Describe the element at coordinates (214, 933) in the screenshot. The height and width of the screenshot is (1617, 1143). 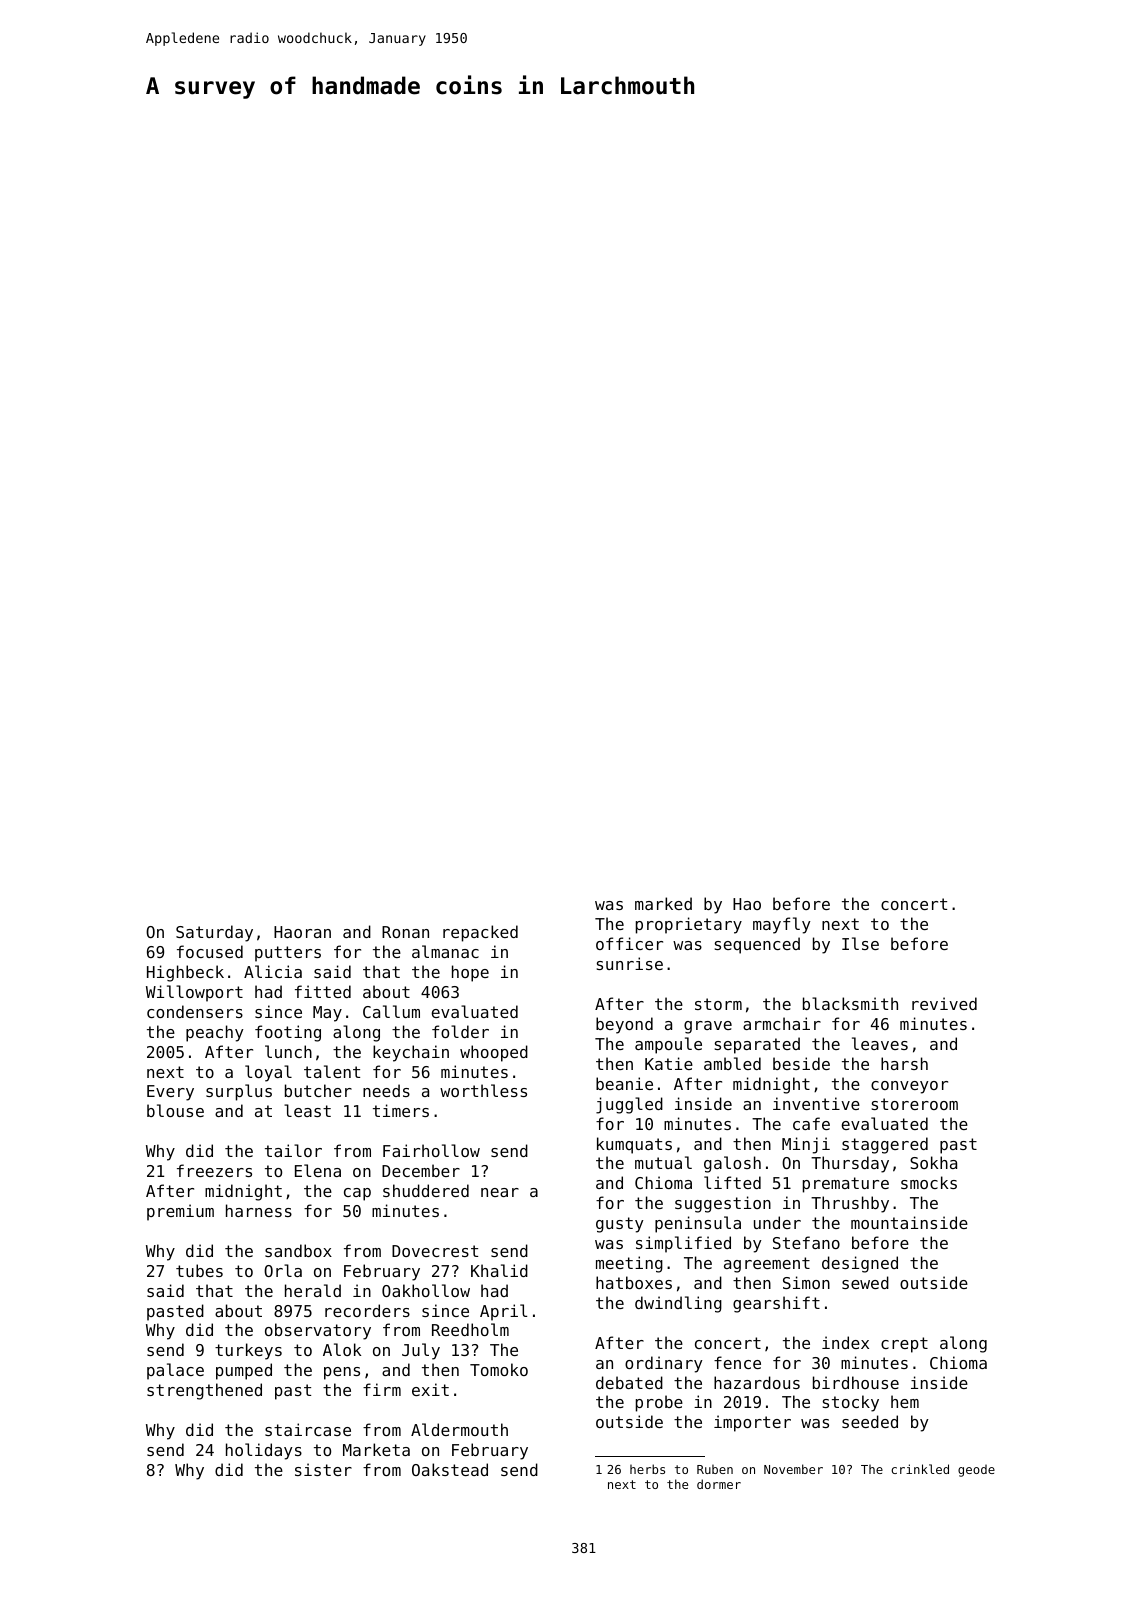
I see `Saturday` at that location.
